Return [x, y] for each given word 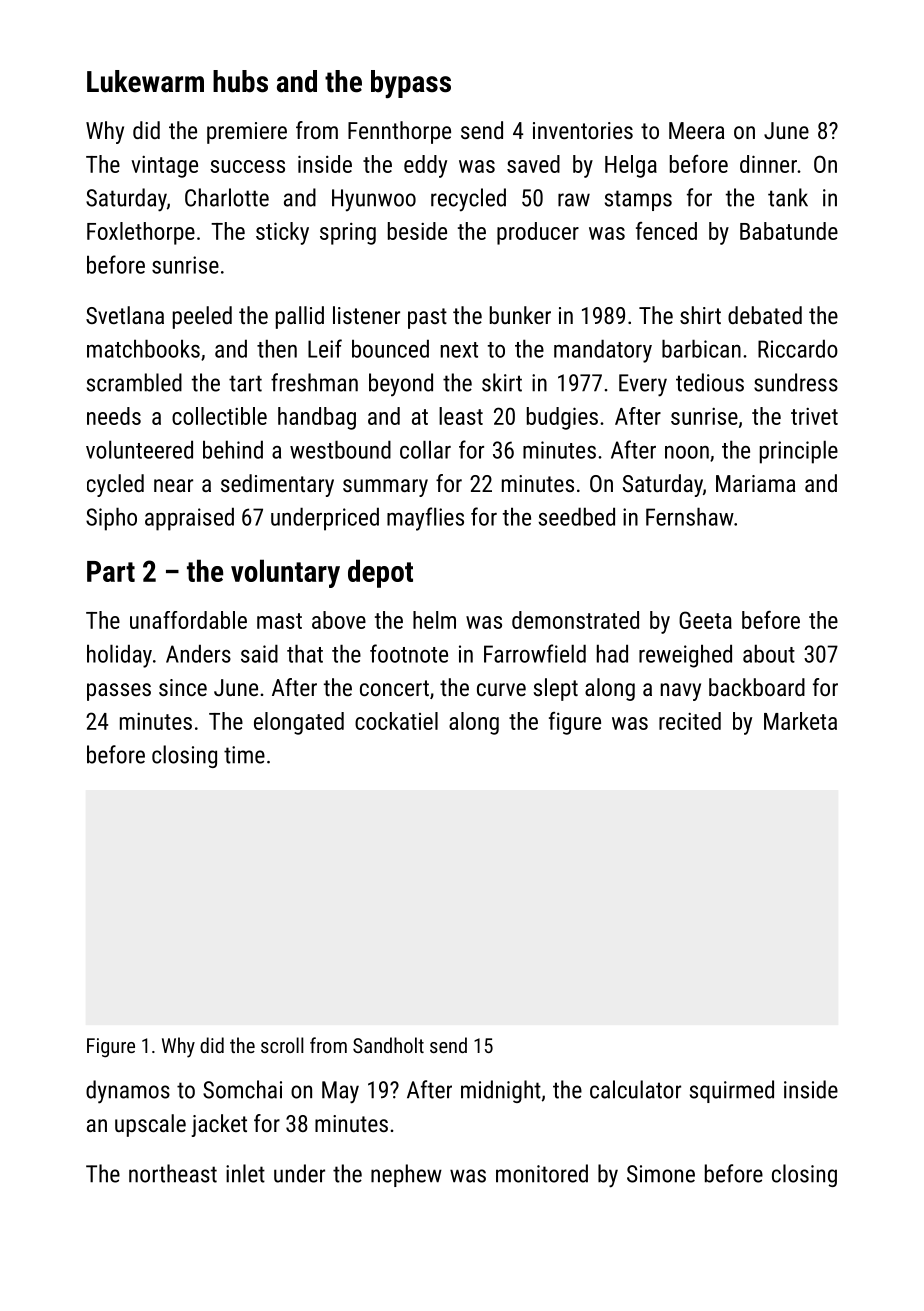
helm [434, 620]
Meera [697, 130]
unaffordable [188, 620]
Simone [661, 1174]
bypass [411, 84]
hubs [240, 81]
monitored [542, 1173]
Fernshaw [690, 516]
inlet [245, 1173]
